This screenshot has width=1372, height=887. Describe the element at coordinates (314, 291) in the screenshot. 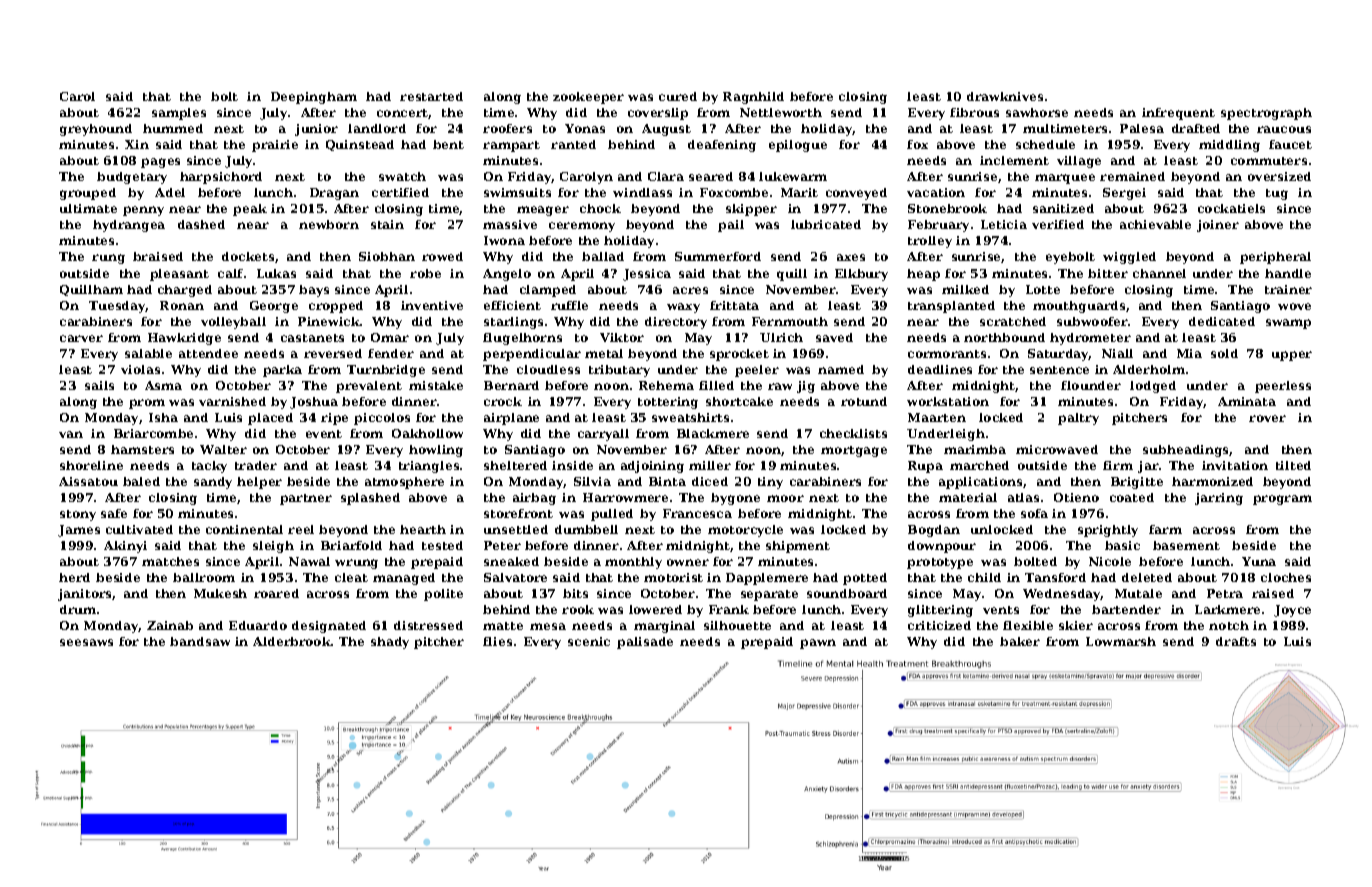

I see `bays` at that location.
